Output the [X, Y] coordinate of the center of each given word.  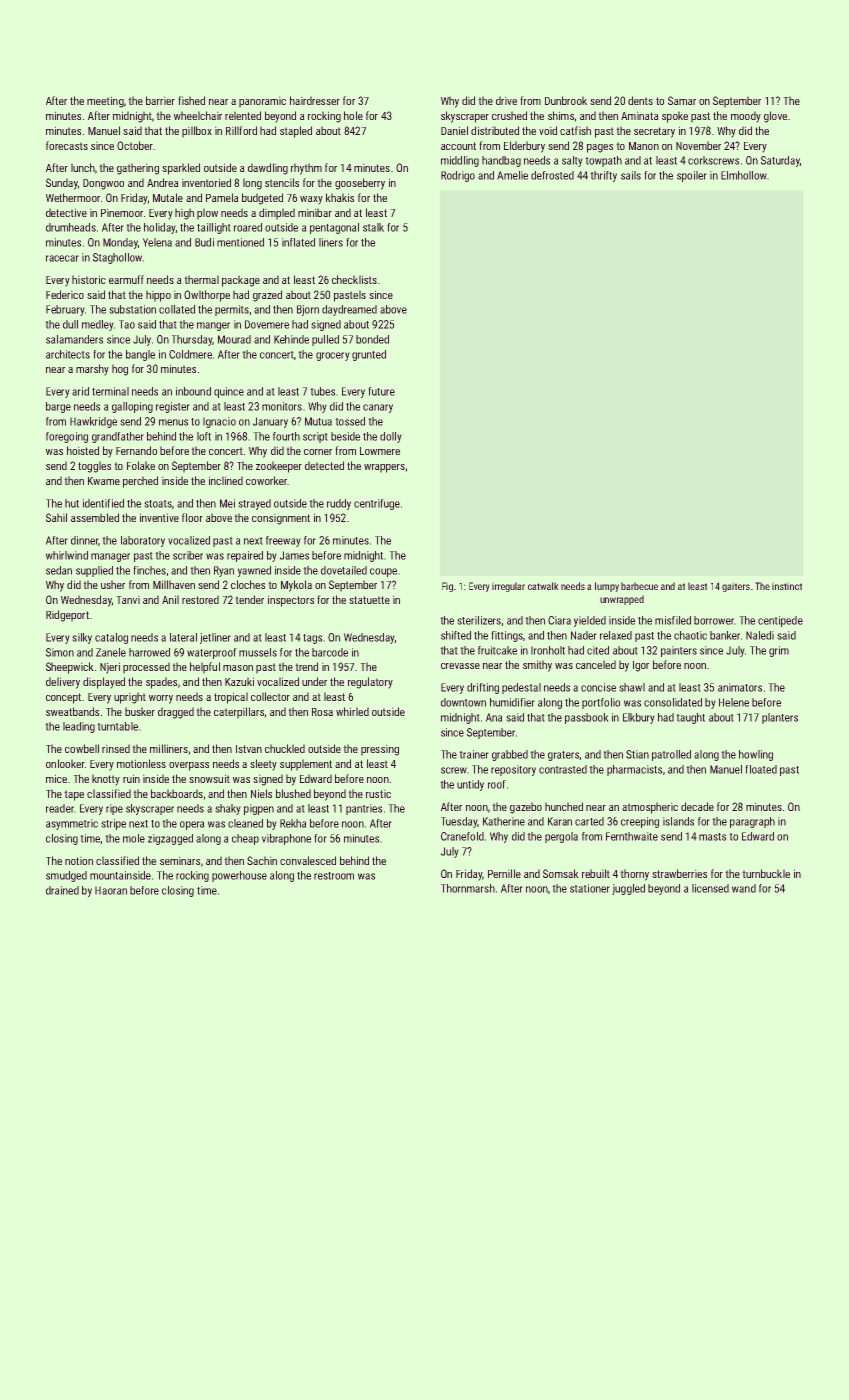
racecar [62, 258]
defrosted [552, 175]
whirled [352, 711]
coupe [383, 572]
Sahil [56, 517]
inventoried [206, 182]
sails [631, 175]
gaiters [736, 587]
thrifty [603, 176]
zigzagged [170, 839]
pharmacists [634, 770]
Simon [60, 652]
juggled [628, 889]
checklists [354, 279]
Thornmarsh [468, 888]
